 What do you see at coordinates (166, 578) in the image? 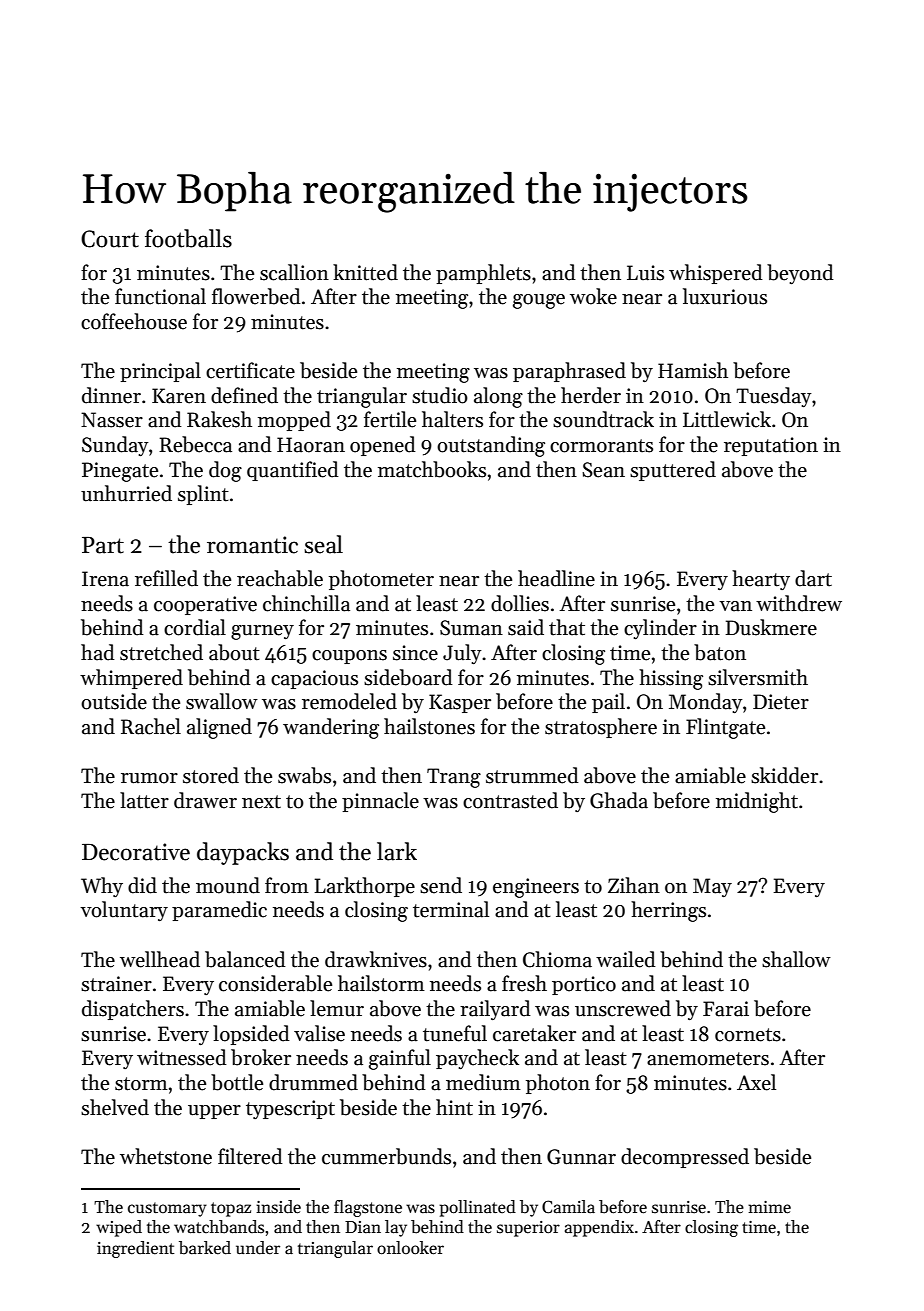
I see `refilled` at bounding box center [166, 578].
